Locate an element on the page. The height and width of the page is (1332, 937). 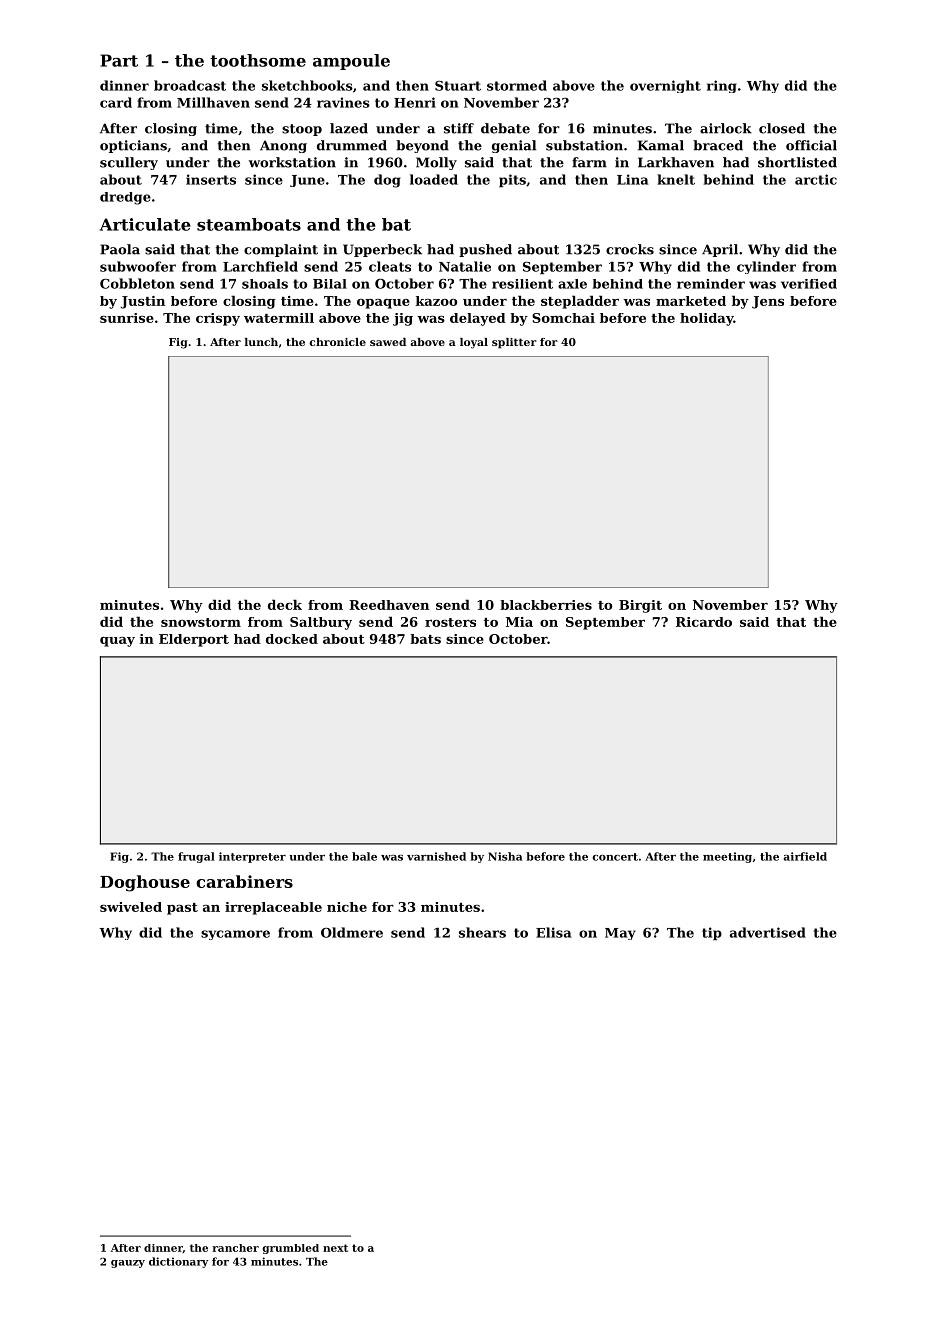
quay is located at coordinates (117, 642).
